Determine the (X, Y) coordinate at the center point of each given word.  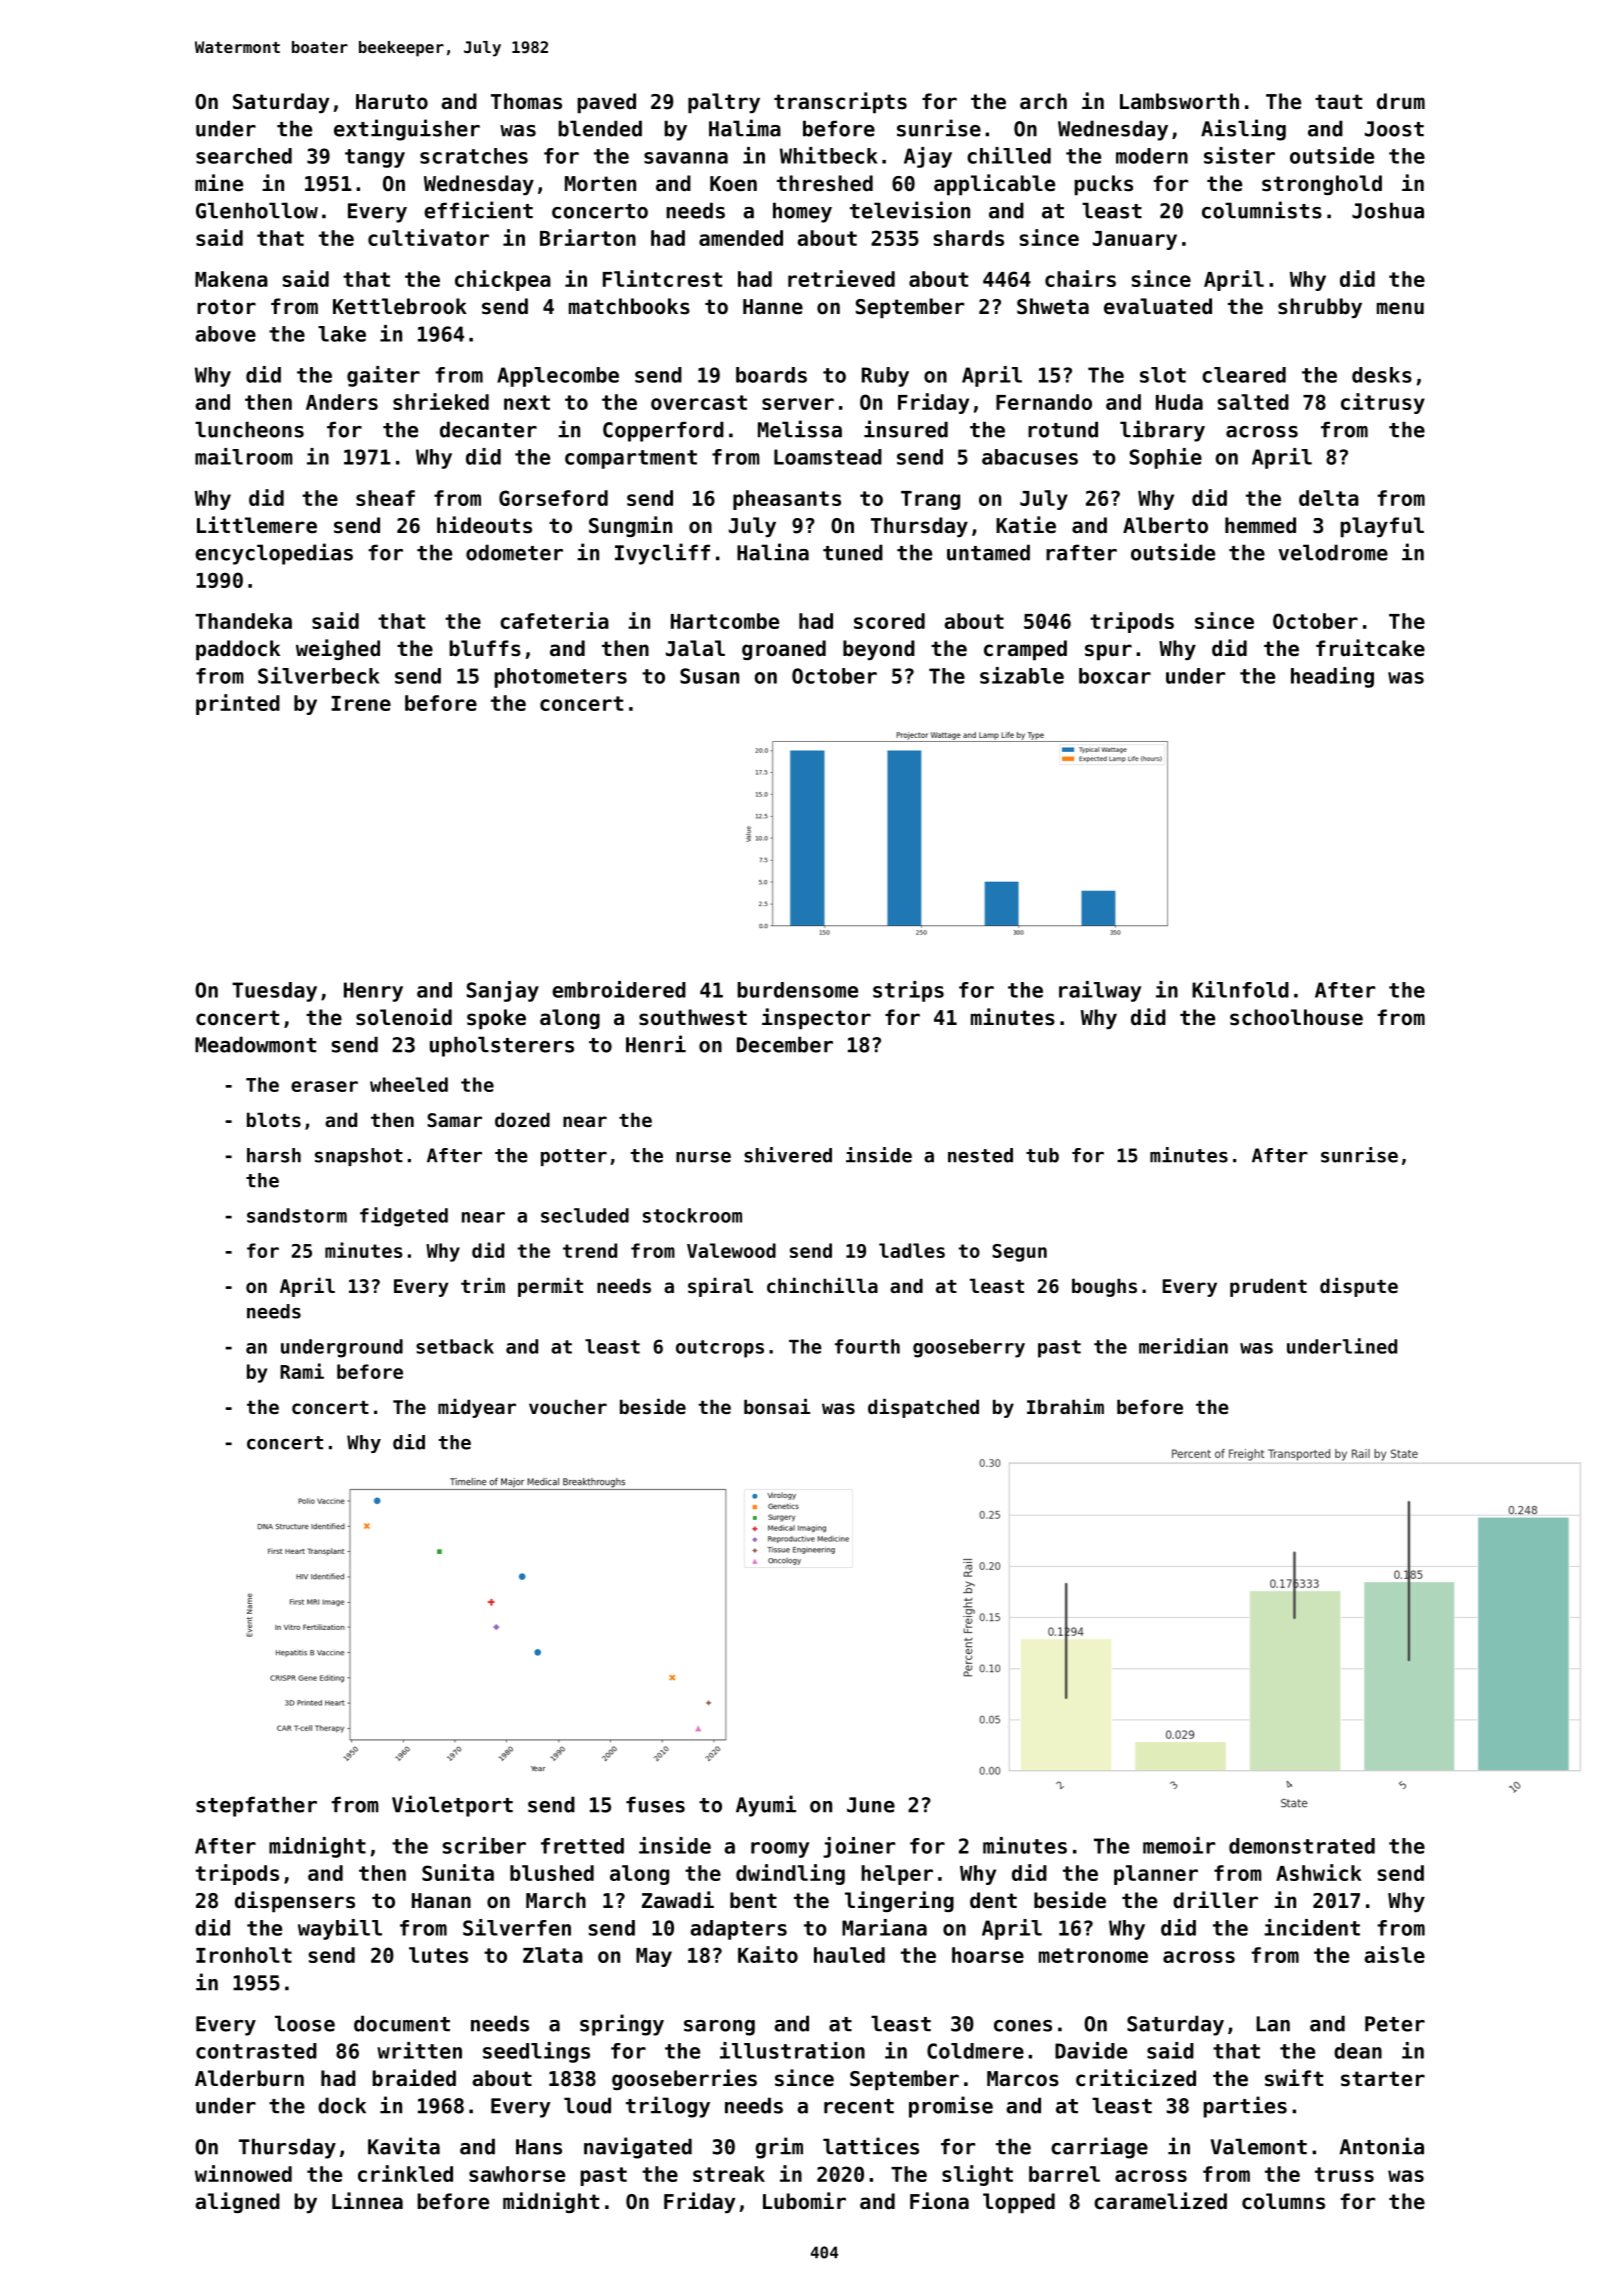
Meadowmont (255, 1044)
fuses (655, 1804)
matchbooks (629, 306)
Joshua (1388, 210)
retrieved (841, 278)
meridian (1183, 1346)
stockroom (692, 1215)
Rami (302, 1371)
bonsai (777, 1406)
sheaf (385, 498)
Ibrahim (1065, 1406)
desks (1382, 375)
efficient (478, 210)
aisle (1394, 1954)
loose (305, 2023)
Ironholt (244, 1955)
